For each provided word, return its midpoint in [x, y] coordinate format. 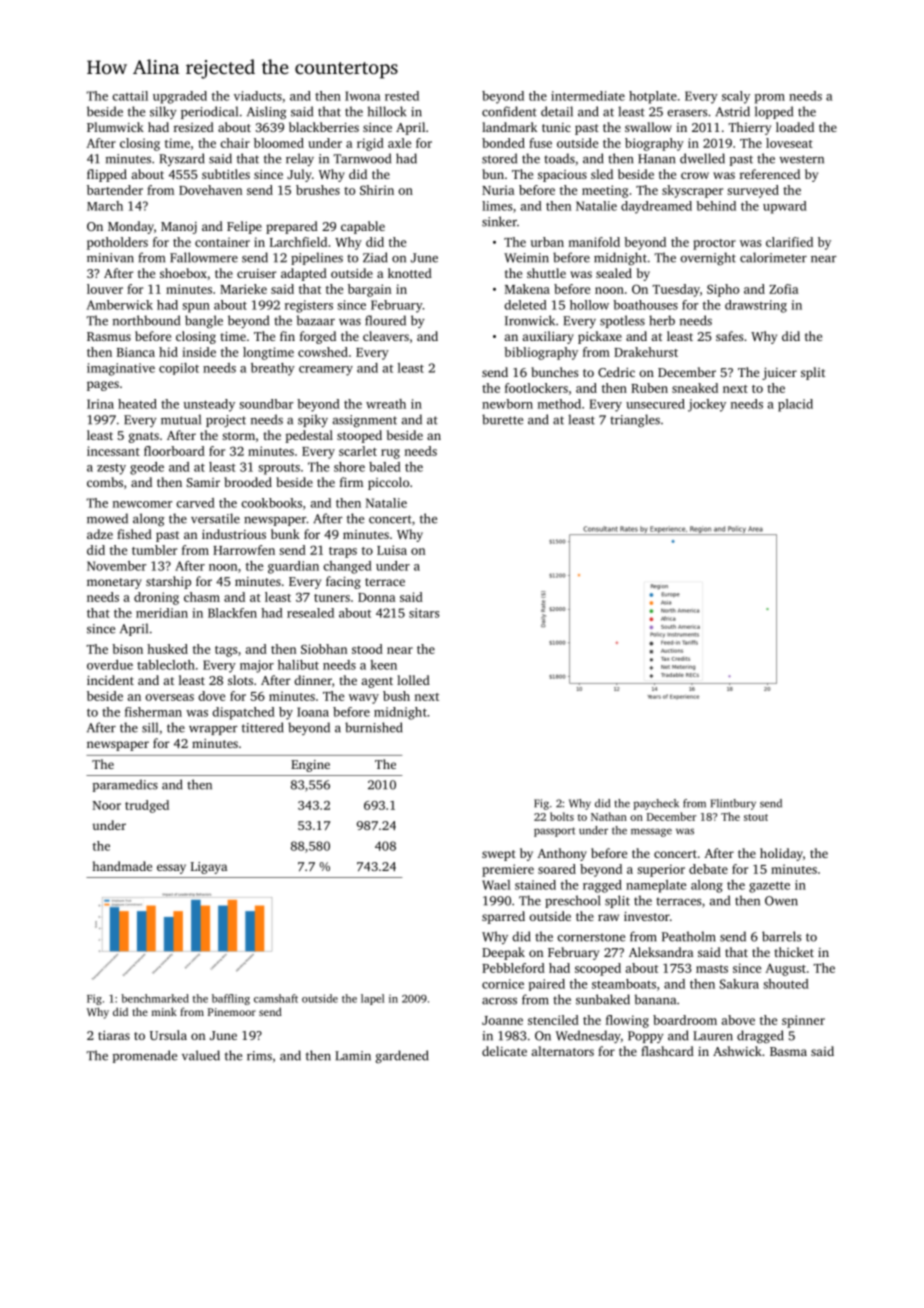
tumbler [154, 550]
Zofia [784, 289]
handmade [122, 866]
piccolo [388, 483]
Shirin [377, 190]
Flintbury [733, 804]
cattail [130, 96]
